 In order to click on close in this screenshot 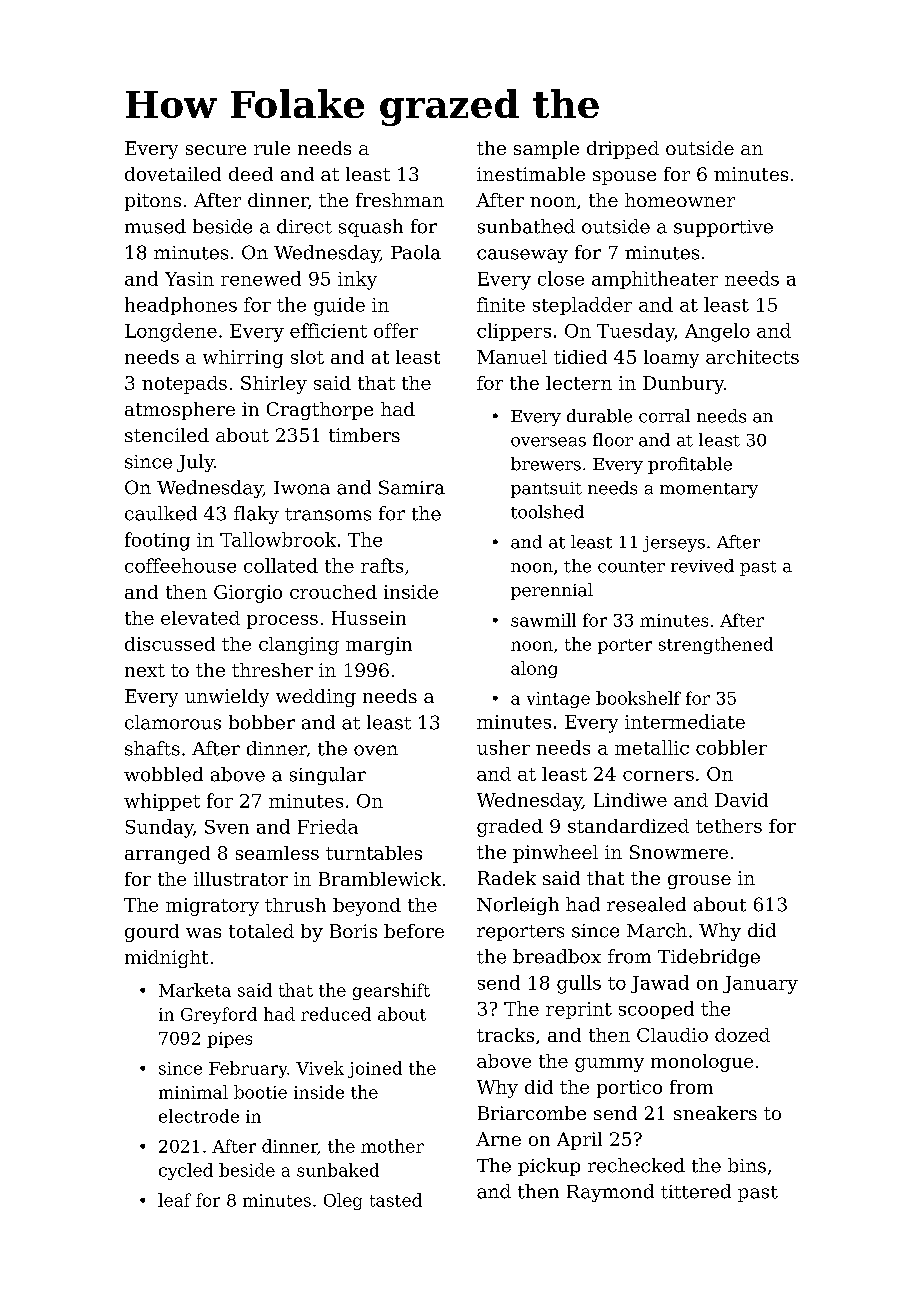, I will do `click(561, 278)`.
